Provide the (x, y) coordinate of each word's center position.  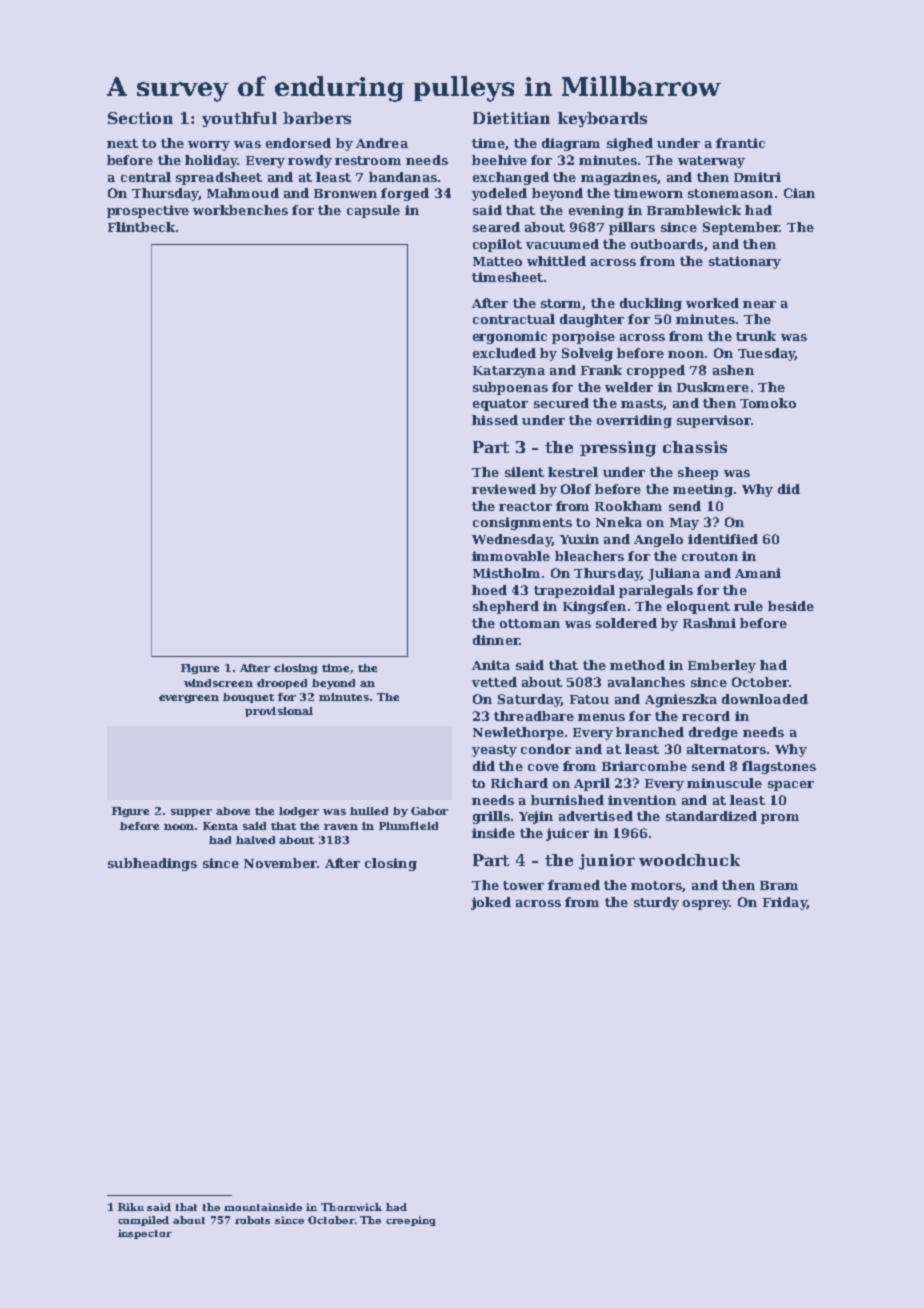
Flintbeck (141, 227)
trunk (756, 336)
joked (491, 903)
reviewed (504, 489)
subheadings (152, 864)
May (684, 524)
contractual (514, 319)
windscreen (218, 683)
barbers (317, 118)
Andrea (382, 143)
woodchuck (689, 860)
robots (252, 1220)
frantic (740, 143)
